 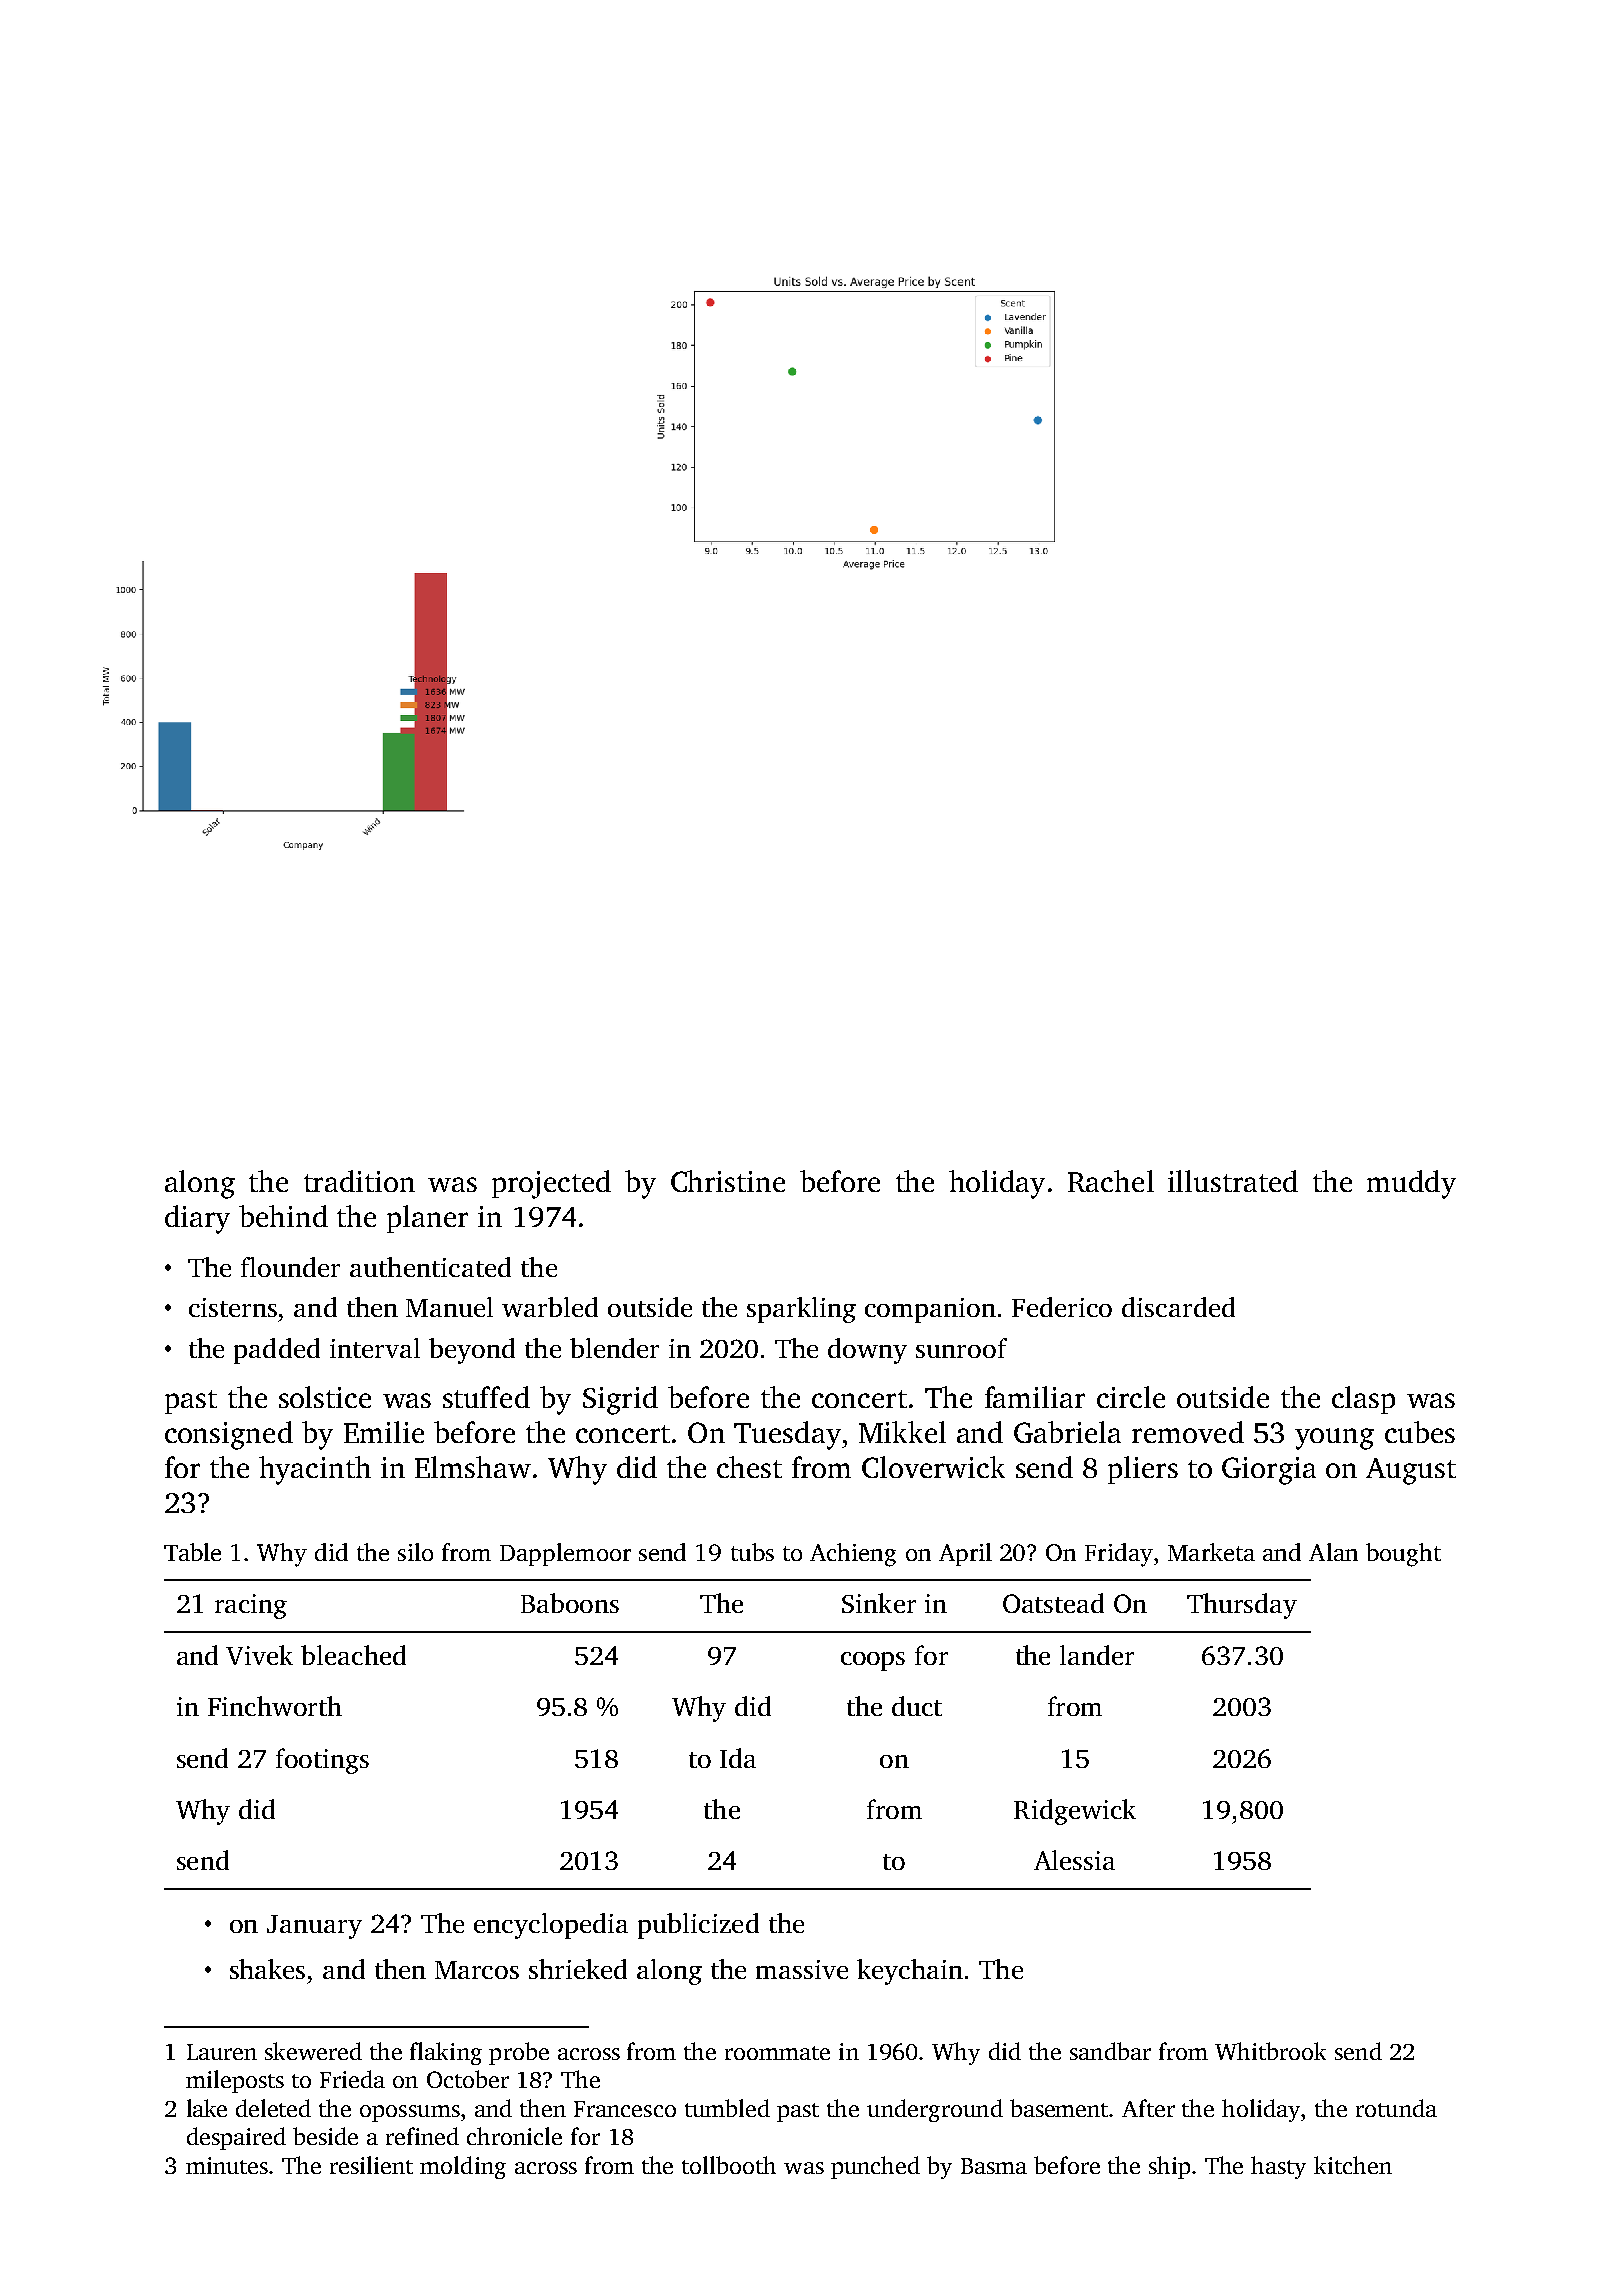 What do you see at coordinates (1333, 1552) in the screenshot?
I see `Alan` at bounding box center [1333, 1552].
